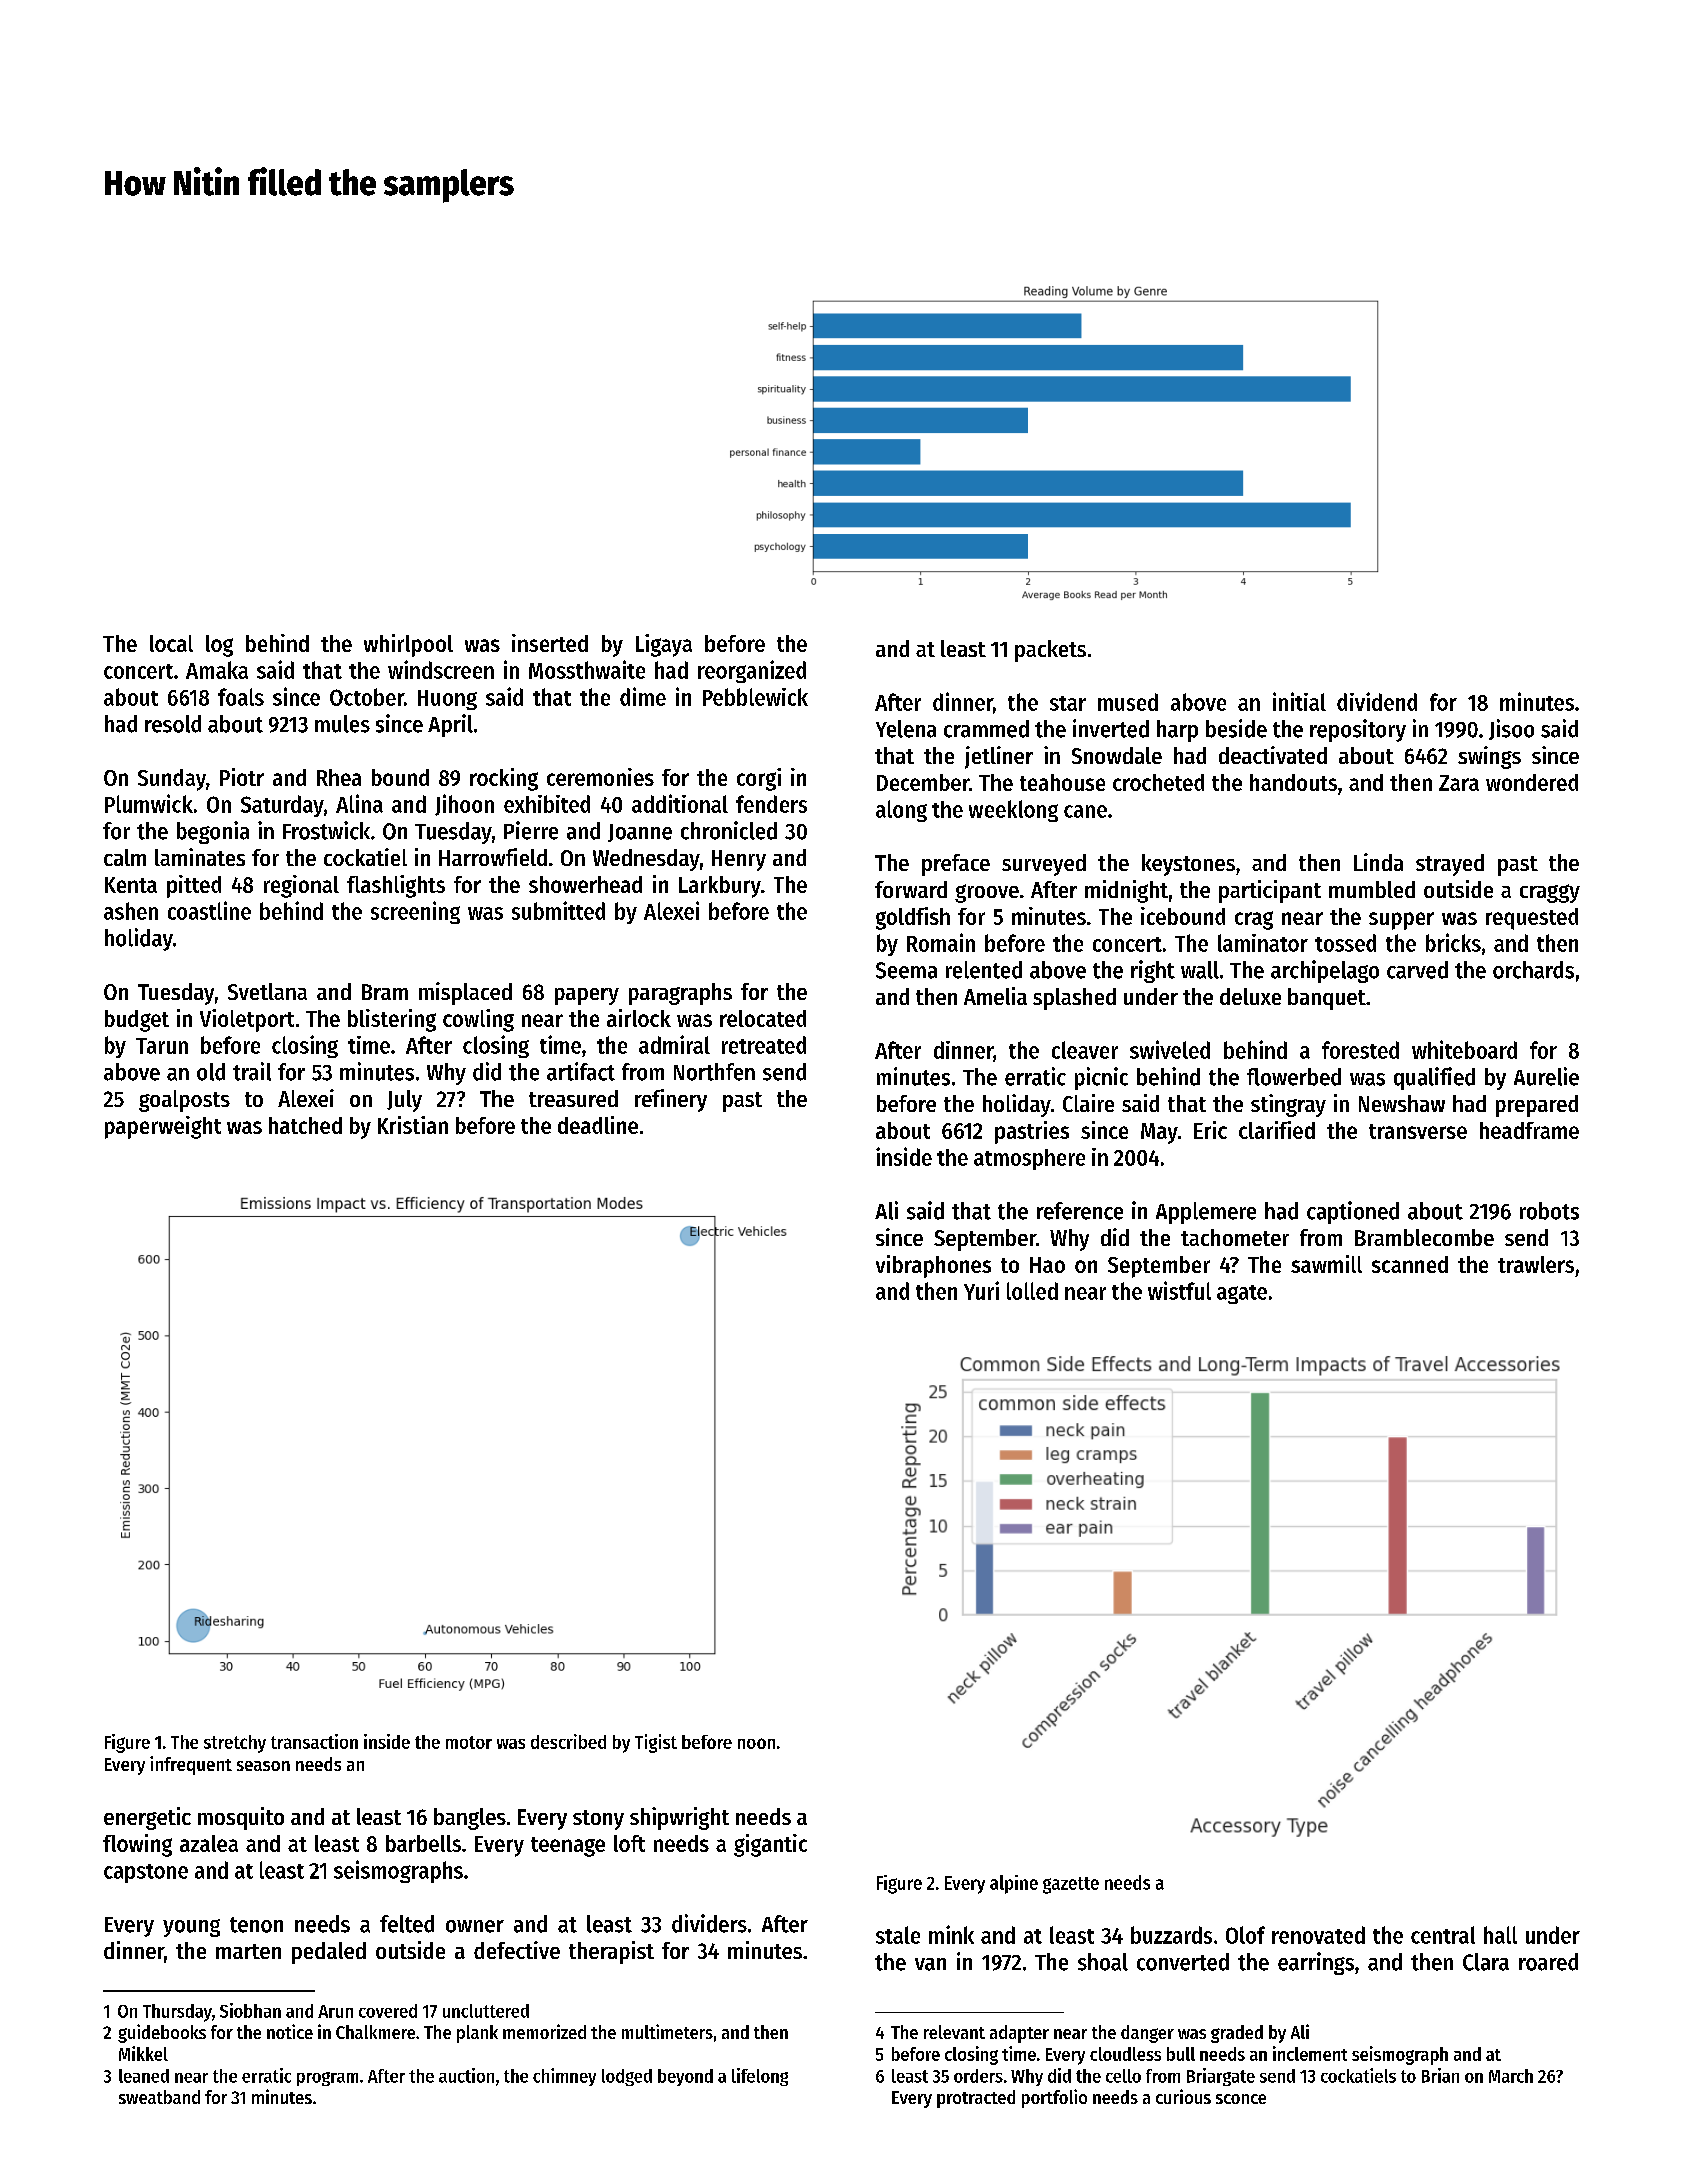  I want to click on azalea, so click(209, 1843).
